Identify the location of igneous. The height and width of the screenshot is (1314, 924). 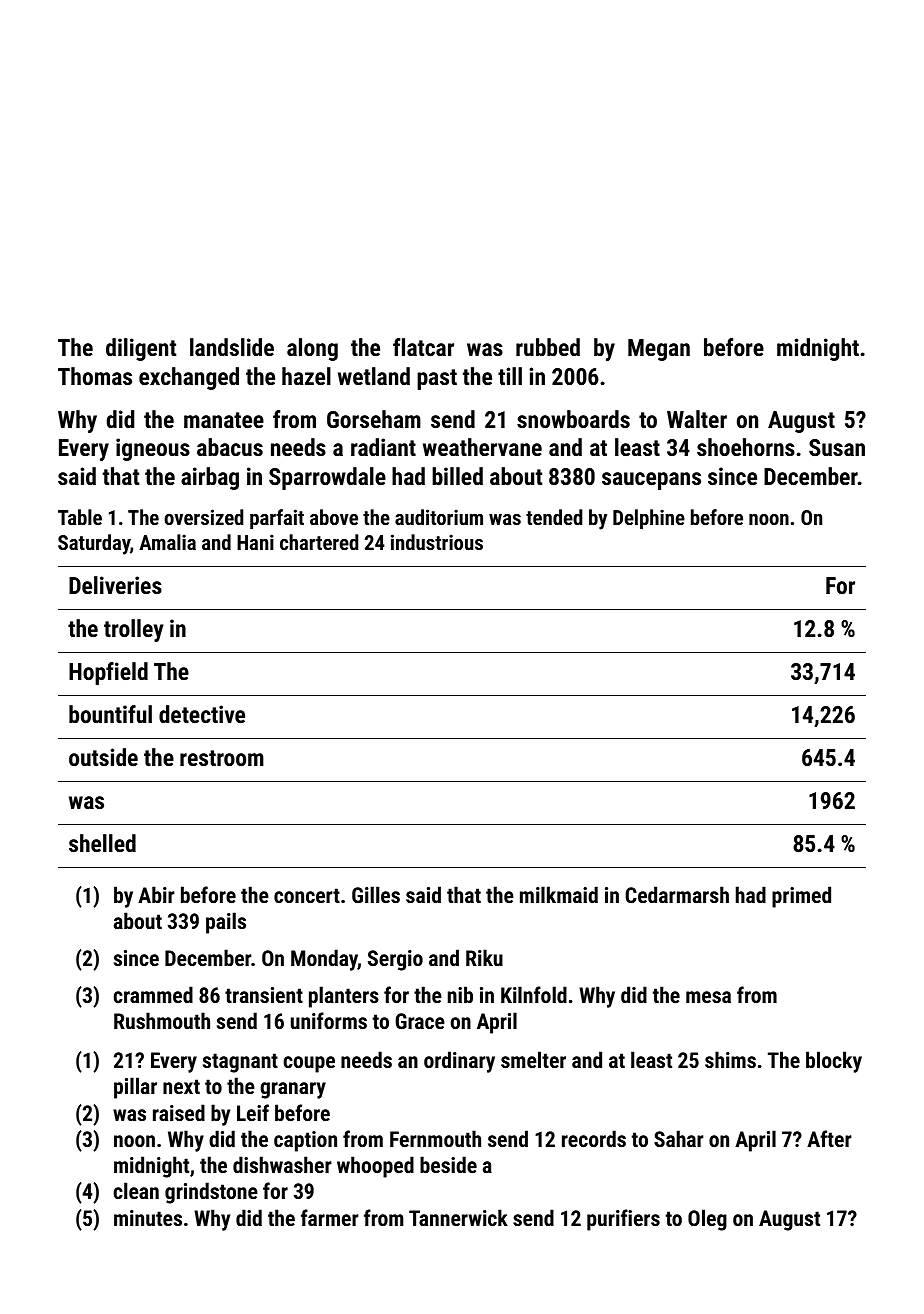
(153, 449).
